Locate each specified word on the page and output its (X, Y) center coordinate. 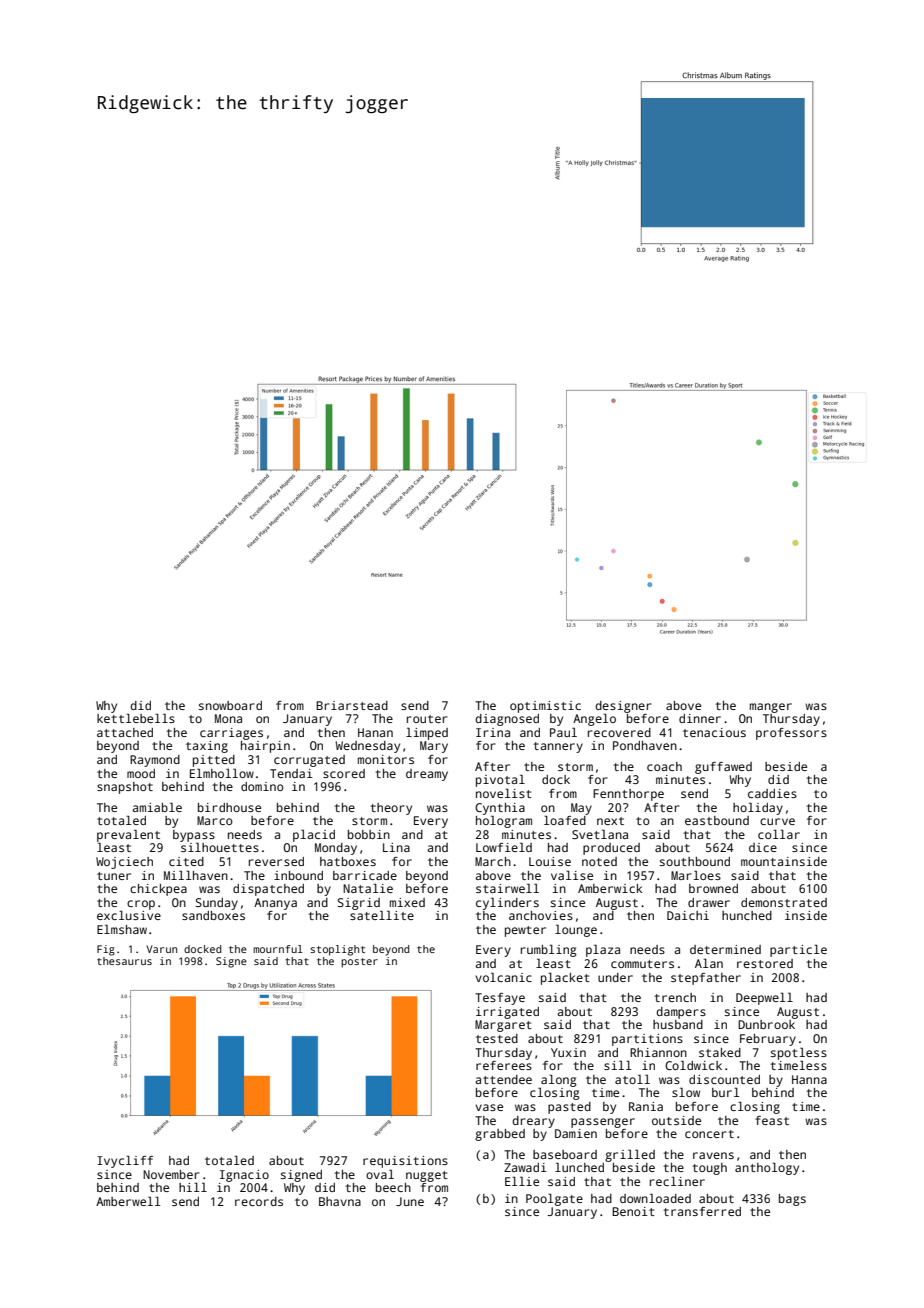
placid (314, 835)
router (427, 719)
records (259, 1201)
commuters (642, 964)
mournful (278, 949)
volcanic (503, 977)
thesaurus (124, 961)
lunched (579, 1167)
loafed (565, 820)
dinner (700, 718)
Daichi (688, 915)
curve (777, 821)
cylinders (507, 904)
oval (380, 1174)
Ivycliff (125, 1162)
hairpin (265, 747)
